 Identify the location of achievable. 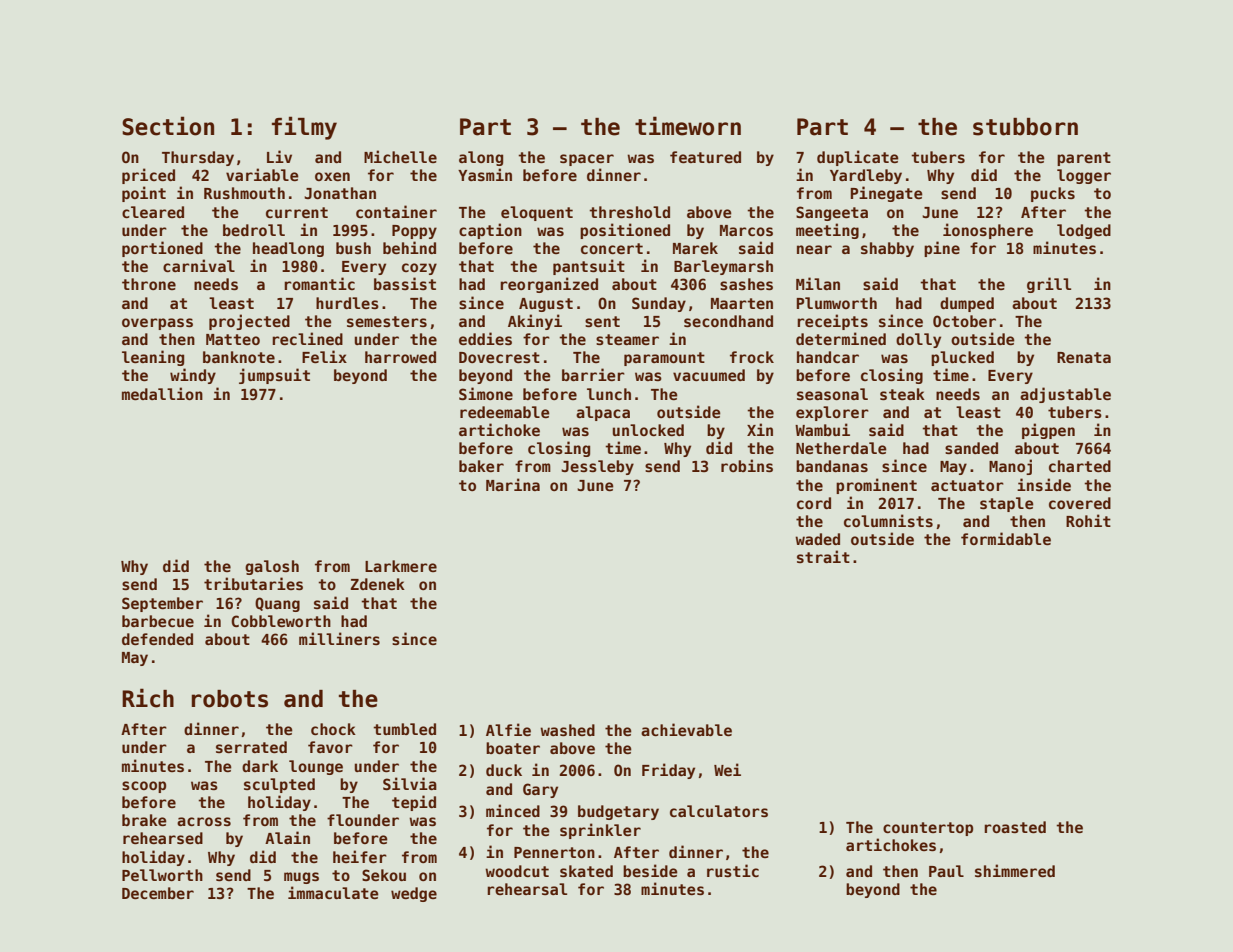
(686, 729).
